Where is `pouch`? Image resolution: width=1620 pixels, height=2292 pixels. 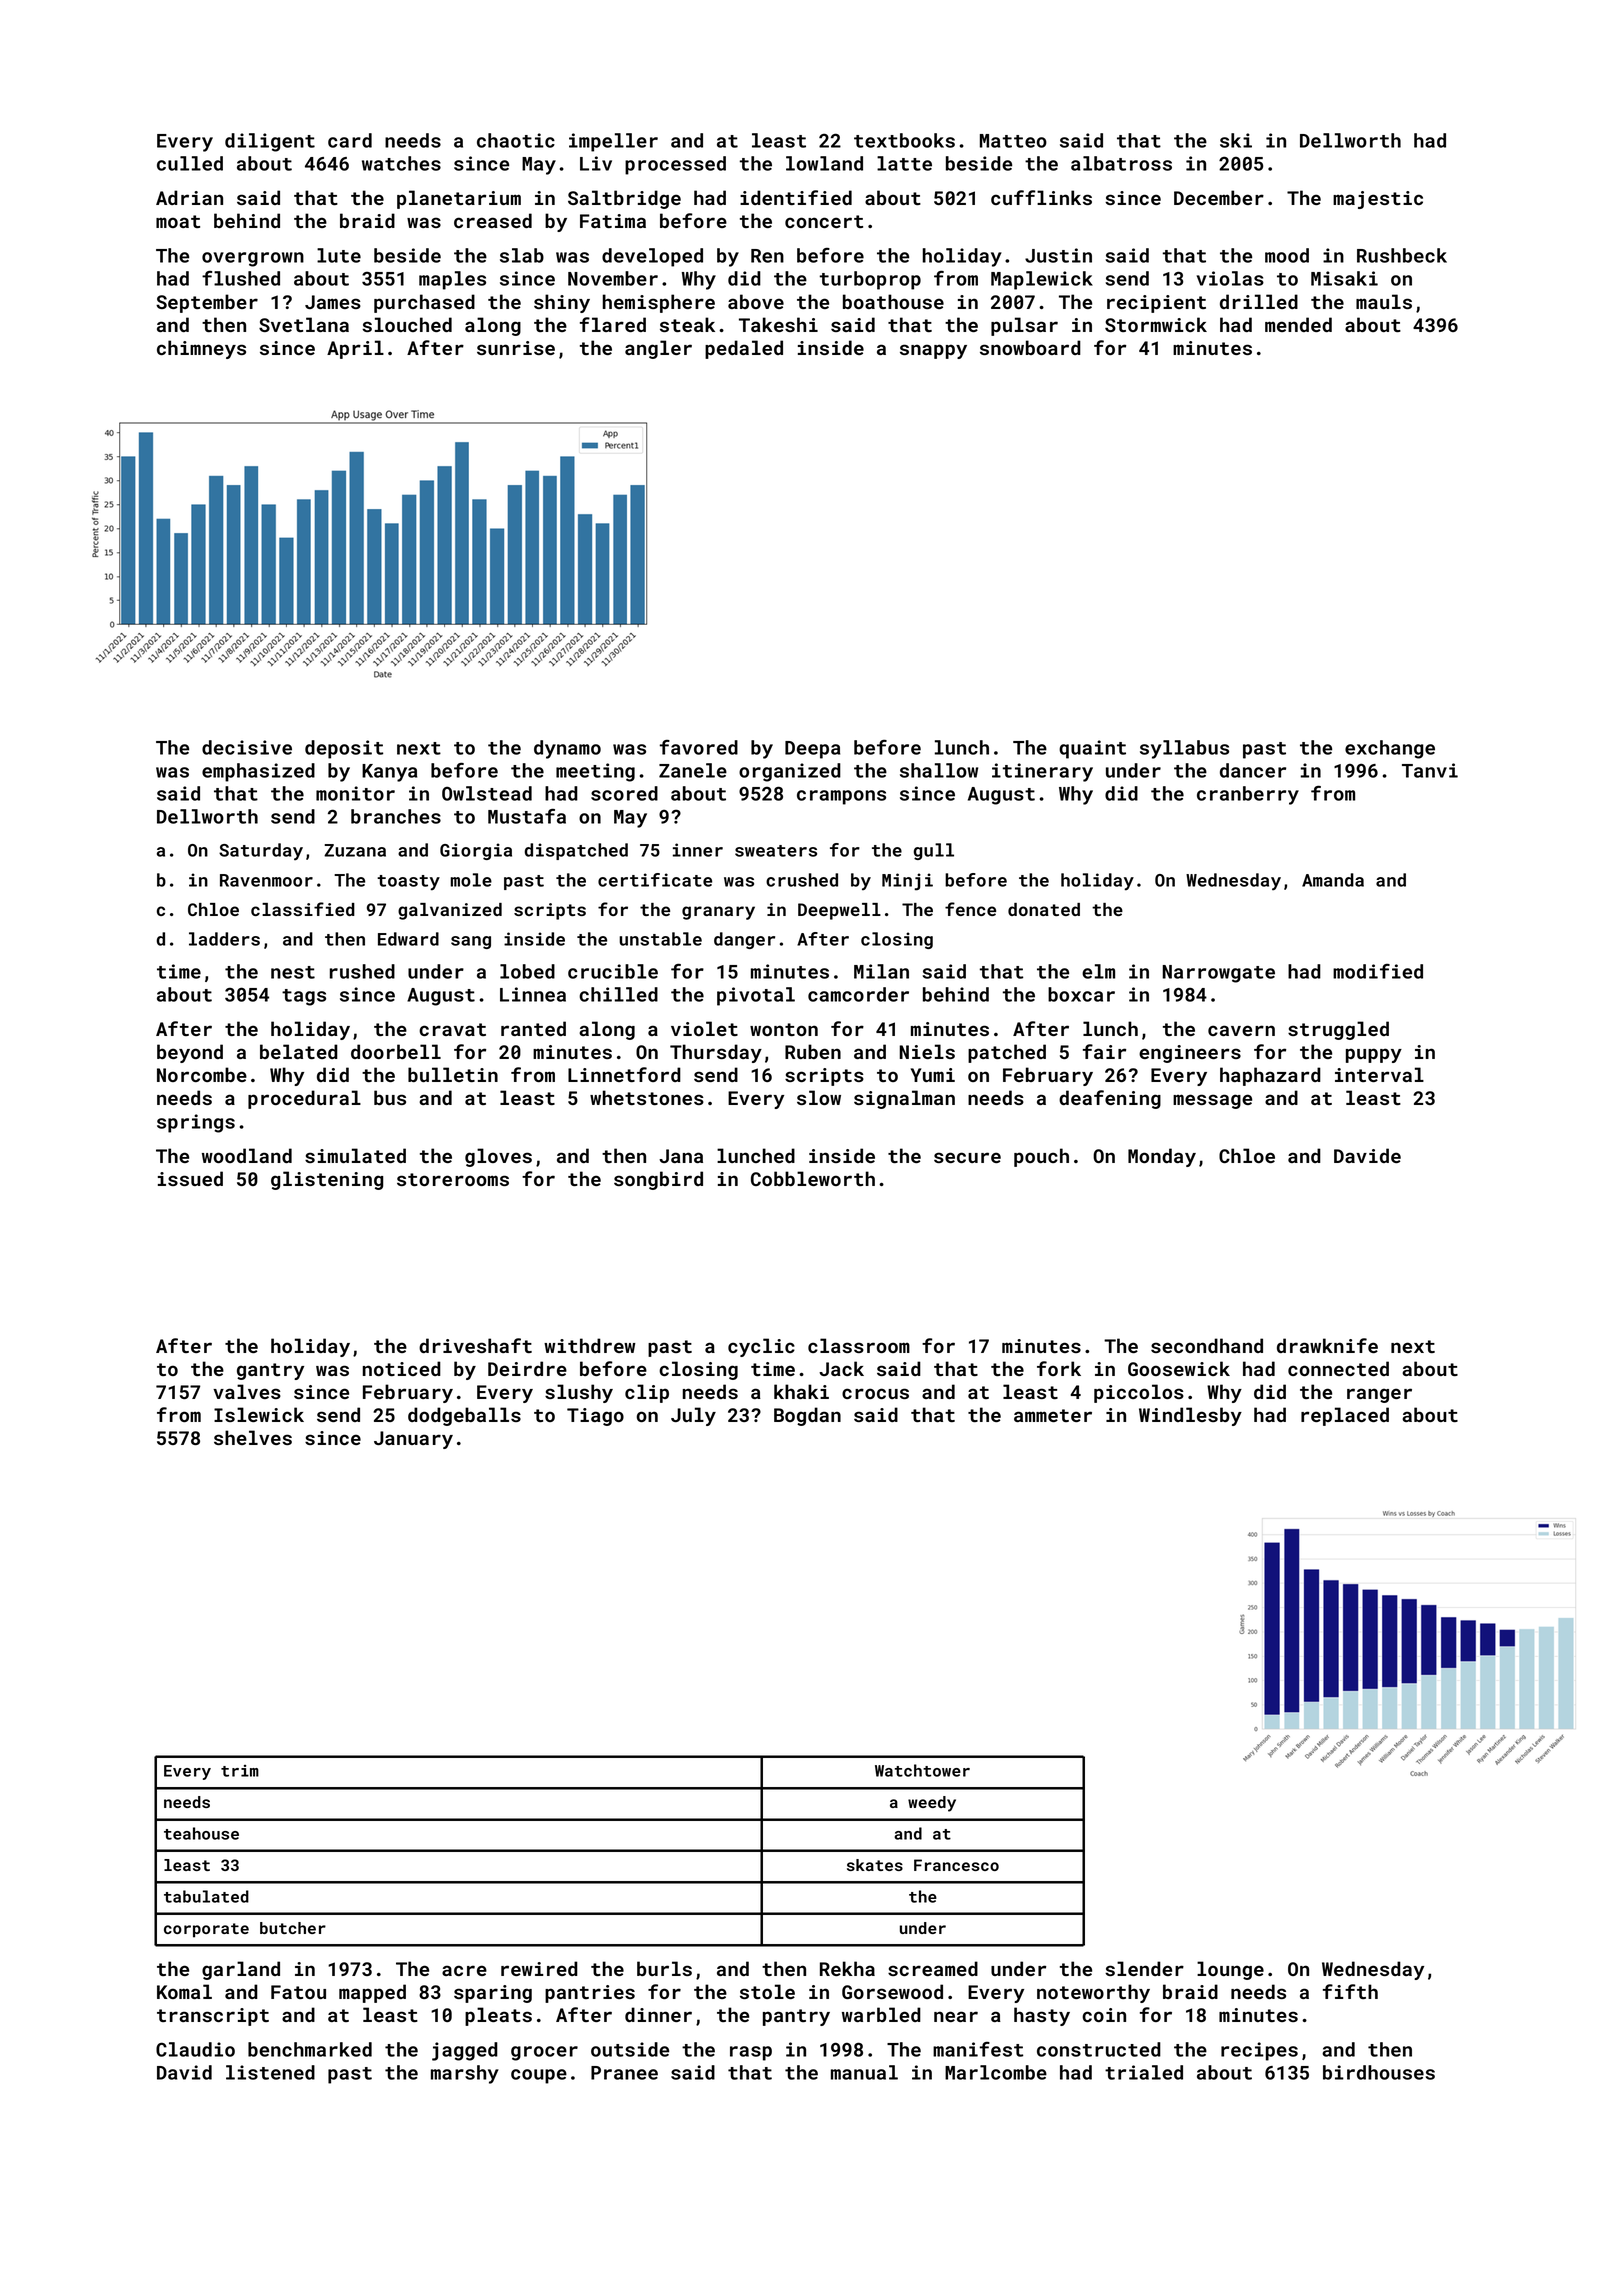 pouch is located at coordinates (1041, 1157).
